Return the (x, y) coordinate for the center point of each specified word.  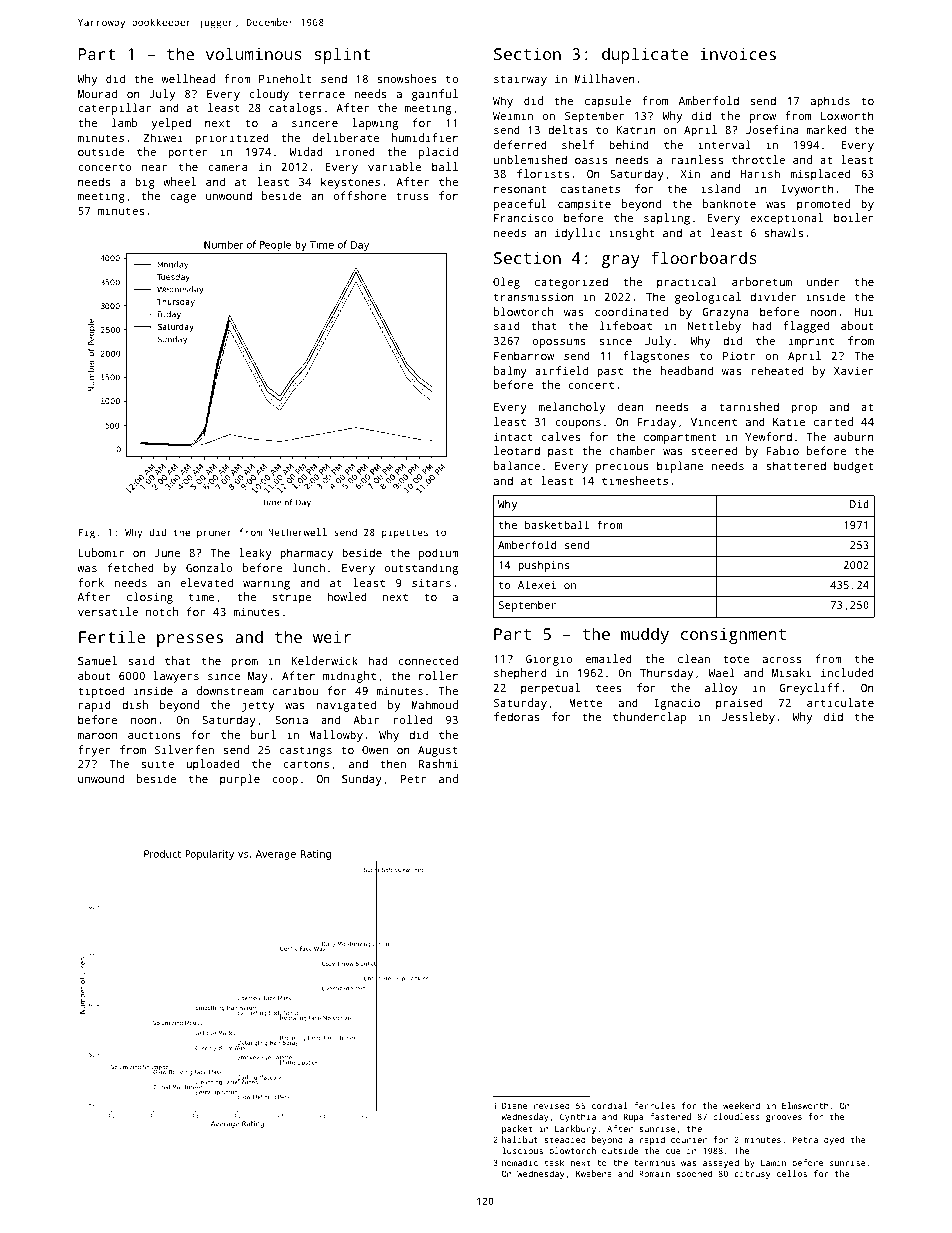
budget (853, 467)
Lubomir (101, 552)
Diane (514, 1105)
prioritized (232, 139)
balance (517, 465)
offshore (360, 195)
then (393, 763)
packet (517, 1129)
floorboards (704, 257)
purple (240, 780)
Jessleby (748, 718)
